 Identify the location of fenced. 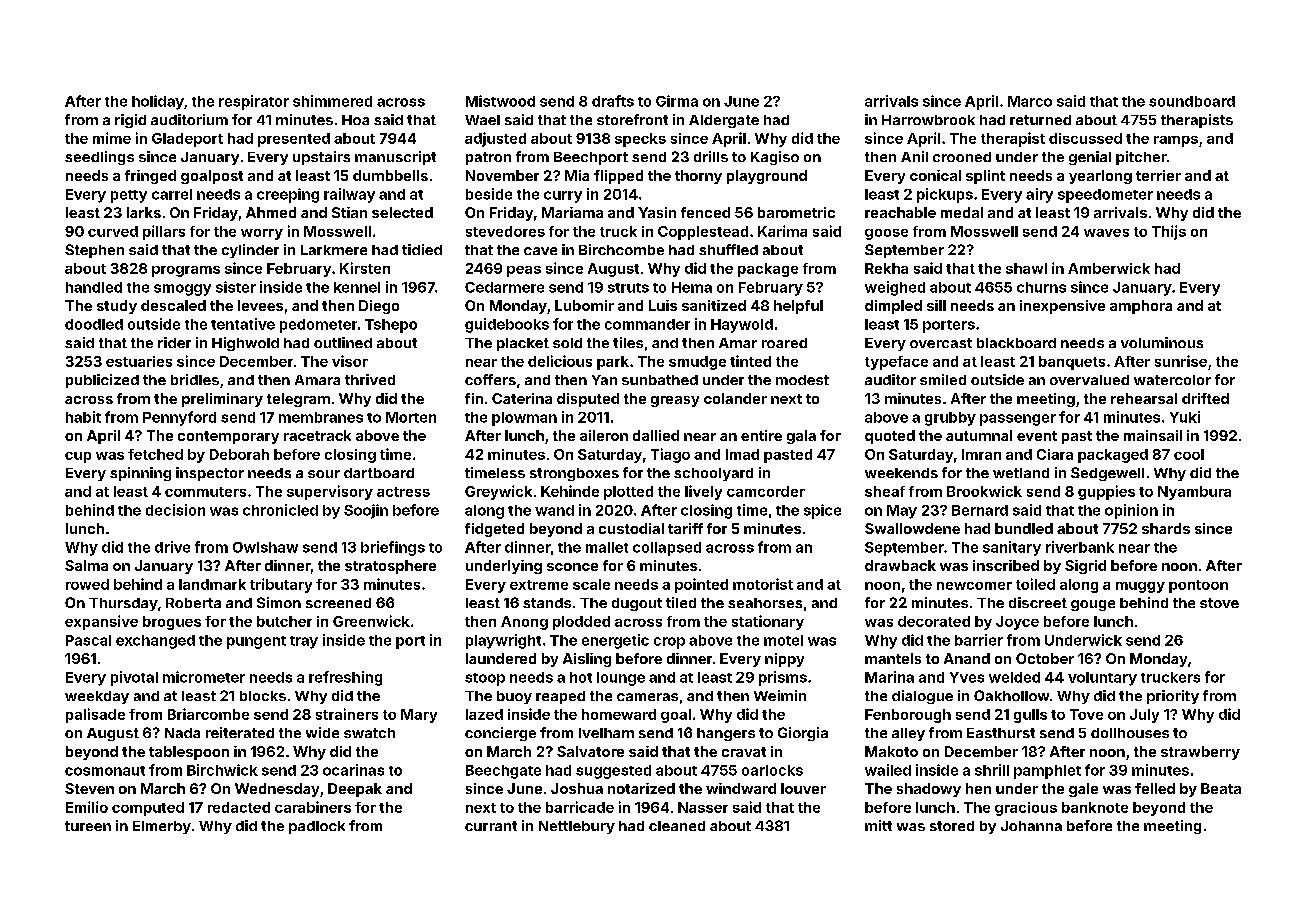
(705, 212).
